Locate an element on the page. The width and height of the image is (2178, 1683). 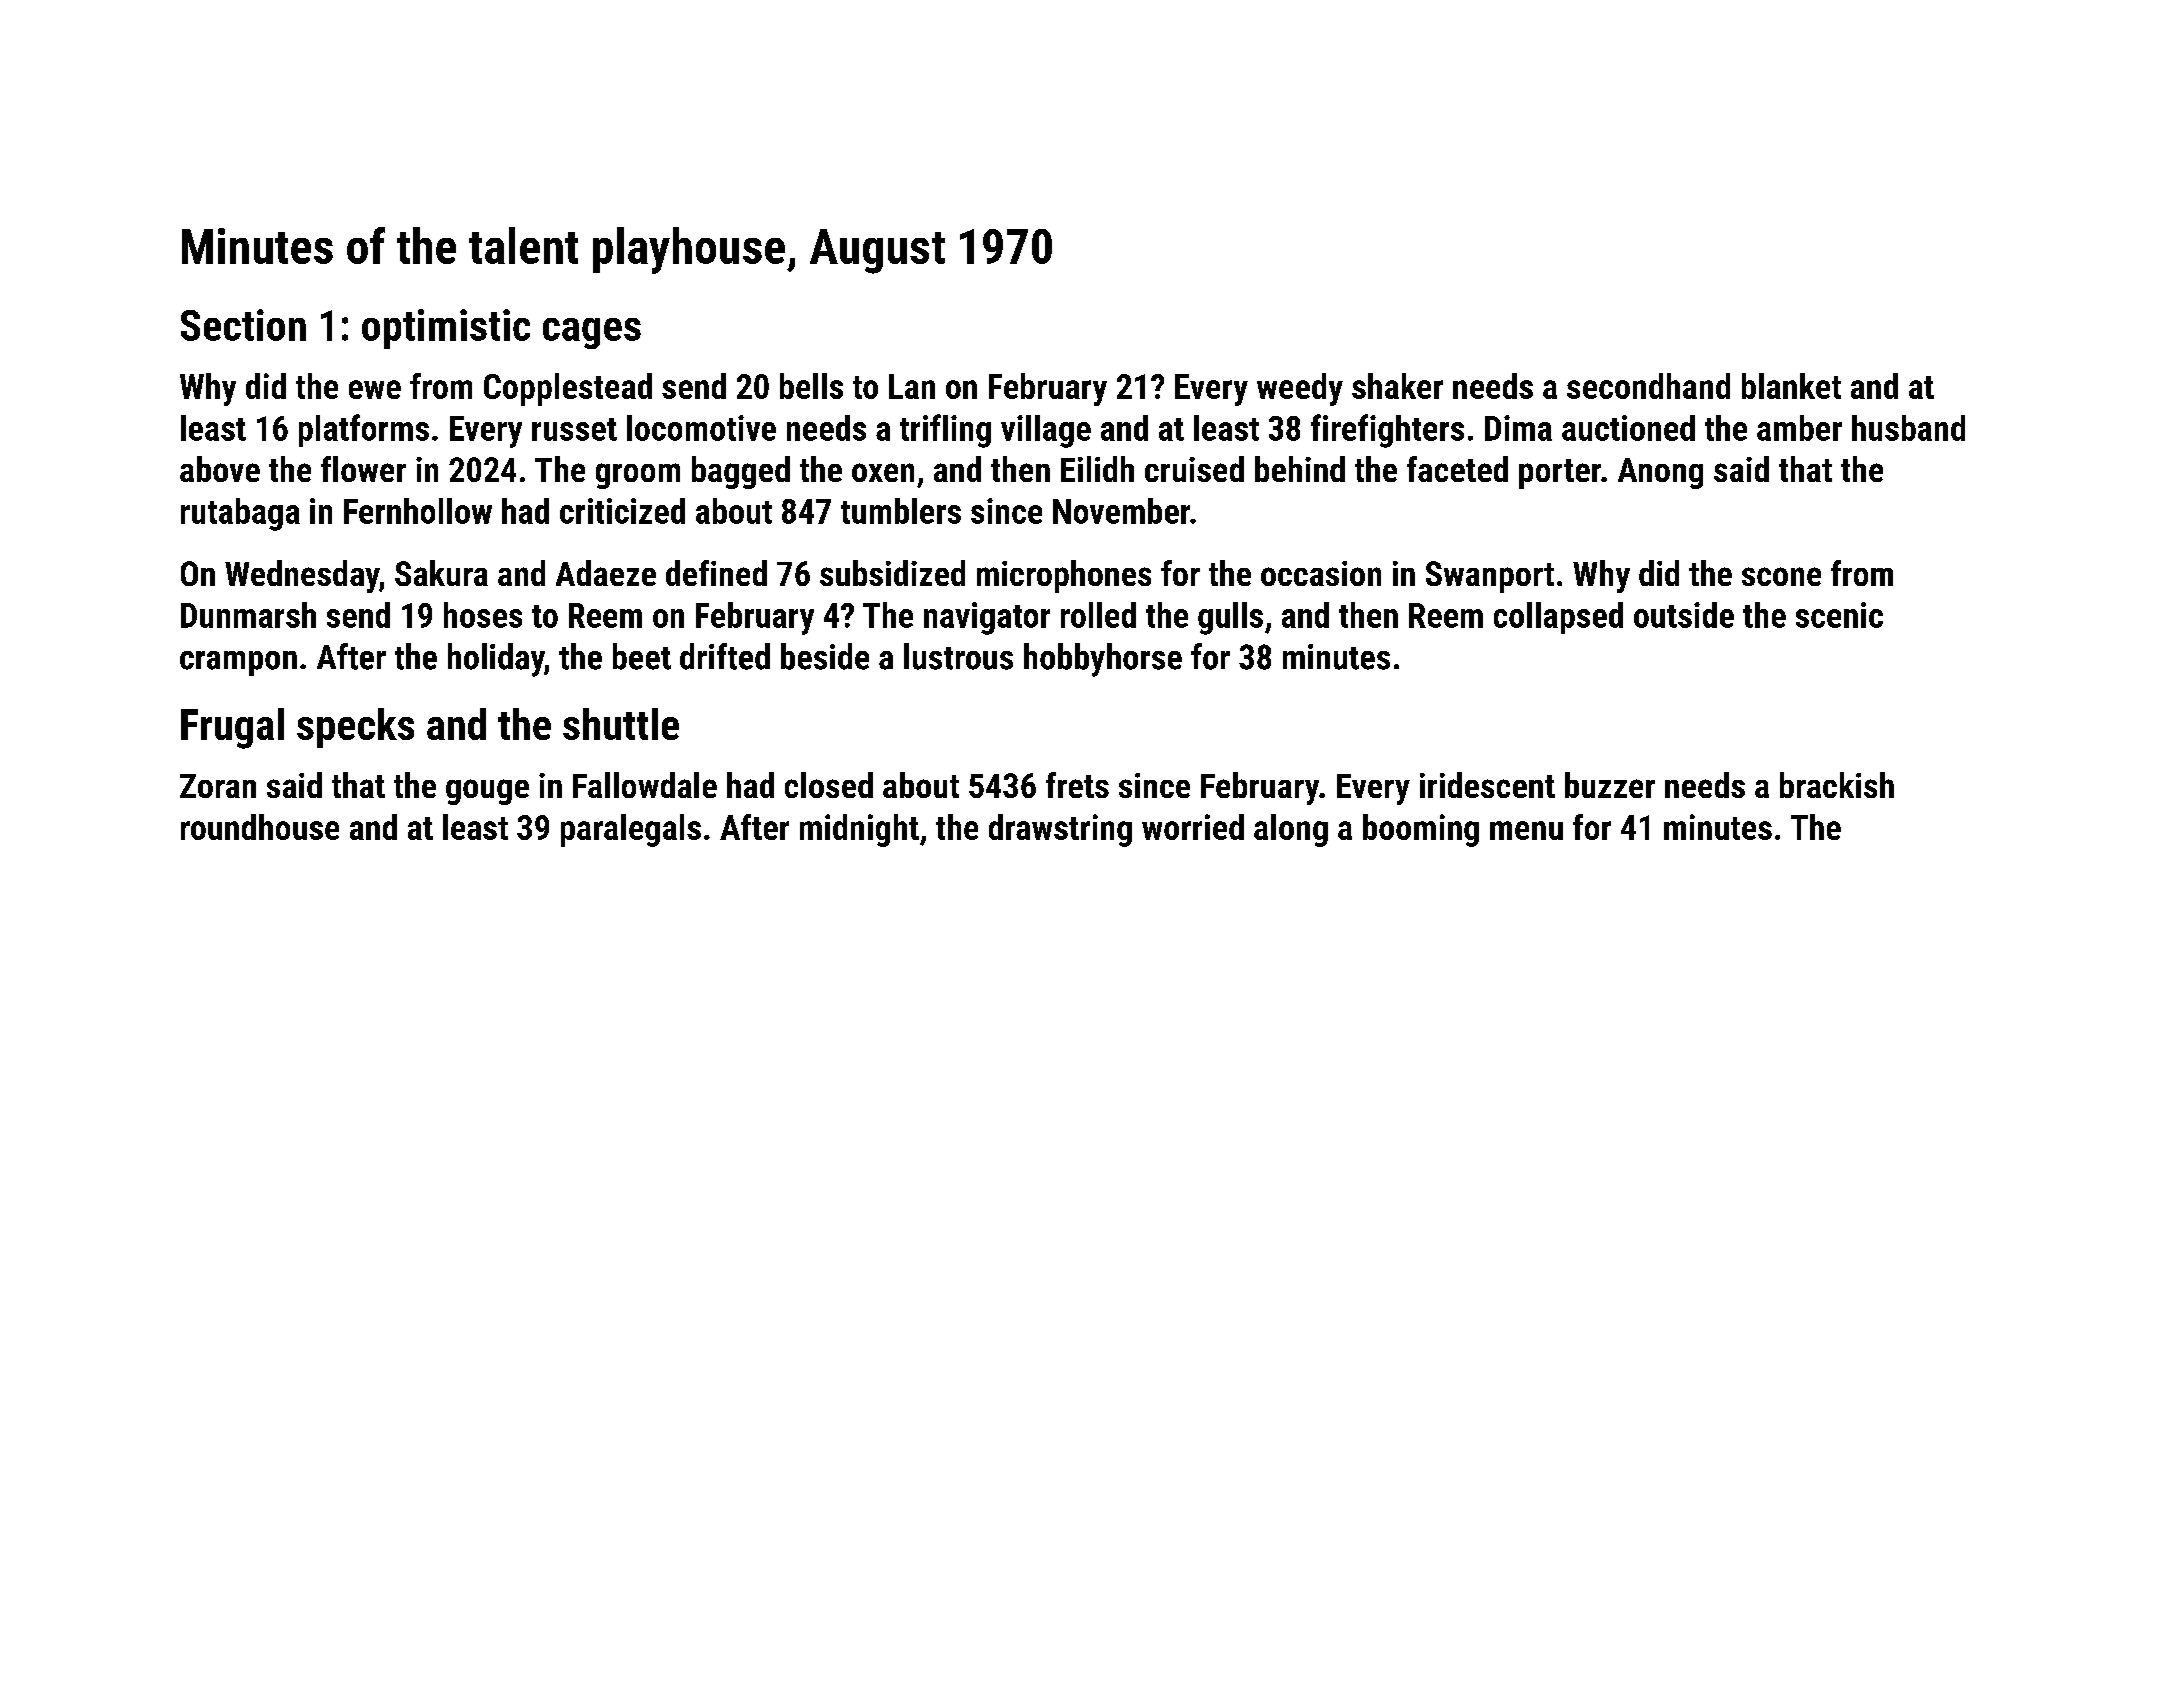
shaker is located at coordinates (1397, 386).
